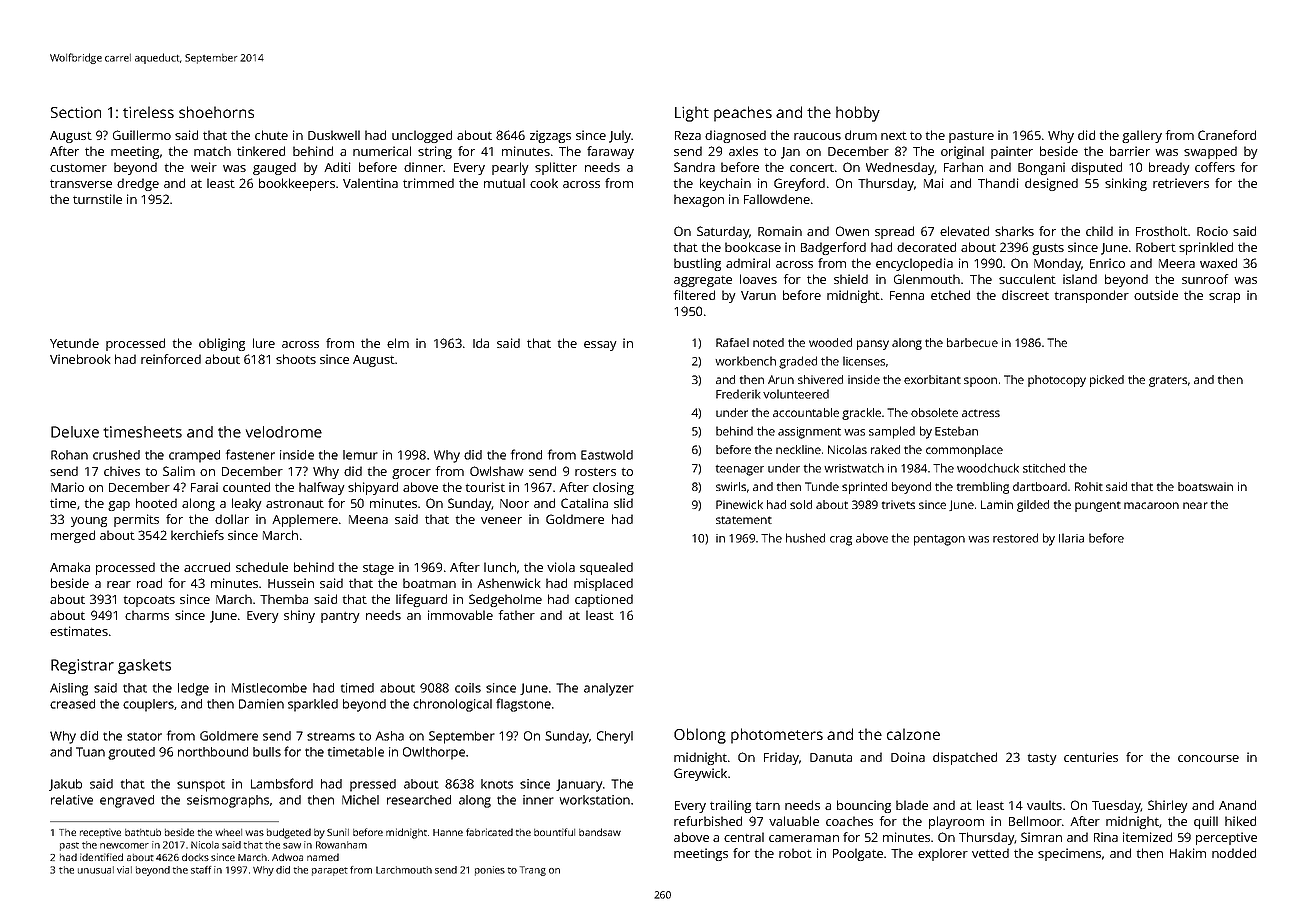 Image resolution: width=1308 pixels, height=924 pixels. What do you see at coordinates (269, 688) in the screenshot?
I see `Mistlecombe` at bounding box center [269, 688].
